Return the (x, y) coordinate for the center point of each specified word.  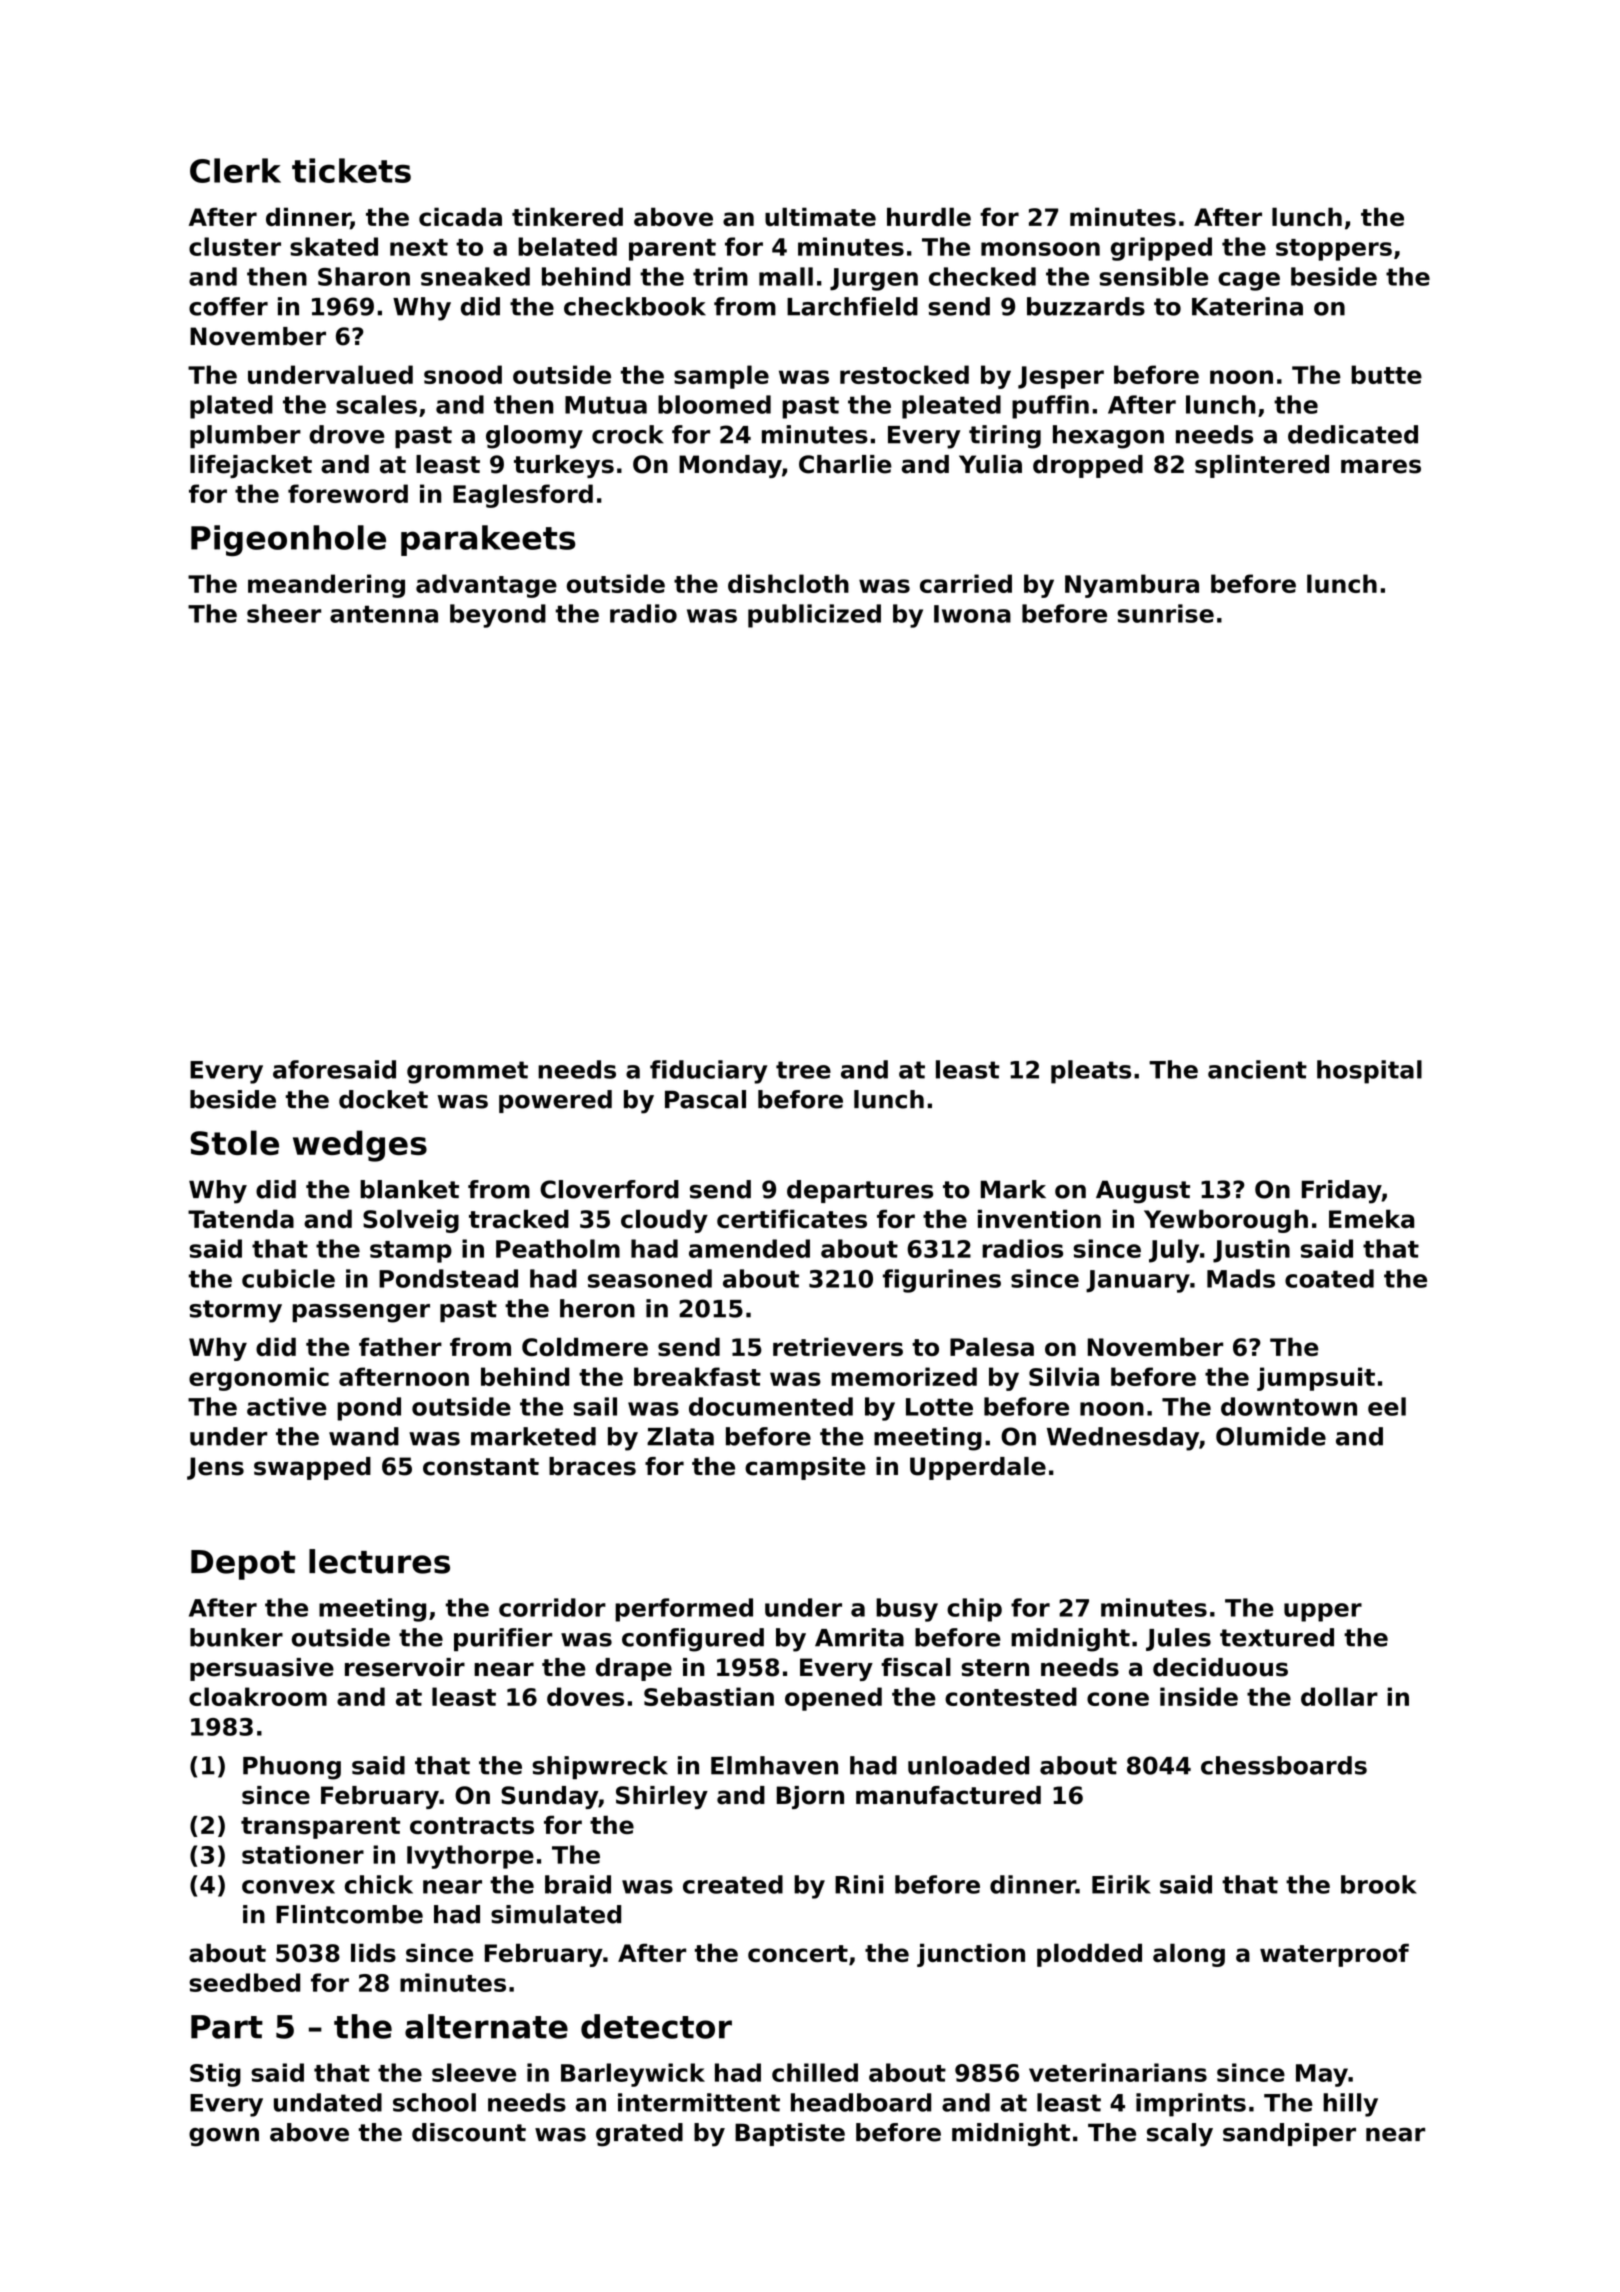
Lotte (939, 1407)
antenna (384, 614)
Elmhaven (774, 1765)
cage (1249, 281)
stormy (235, 1311)
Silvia (1064, 1376)
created (733, 1884)
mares (1381, 466)
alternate (486, 2026)
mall (786, 276)
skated (334, 246)
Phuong (292, 1768)
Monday (730, 466)
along (1189, 1955)
